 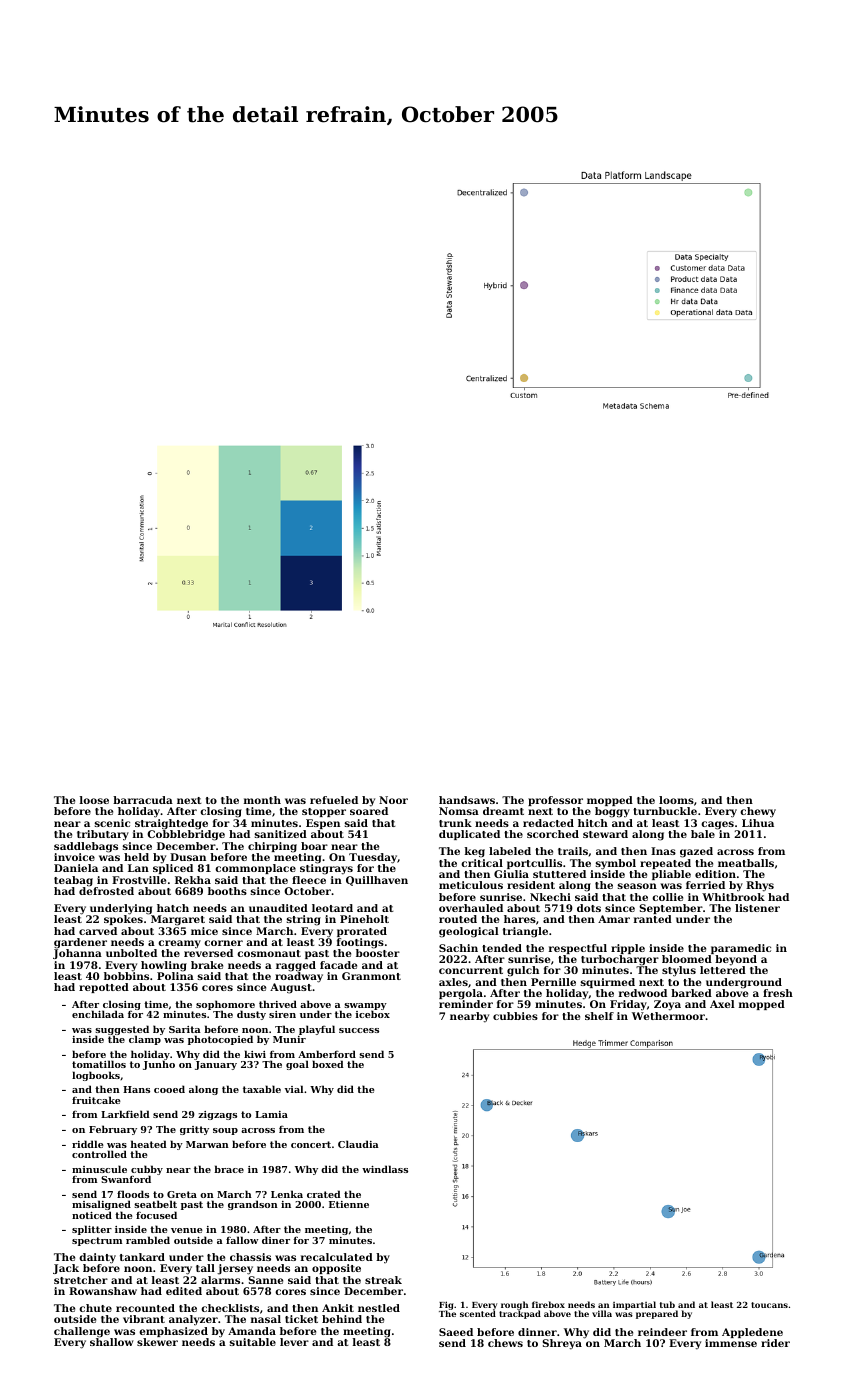 What do you see at coordinates (769, 1305) in the document?
I see `toucans` at bounding box center [769, 1305].
